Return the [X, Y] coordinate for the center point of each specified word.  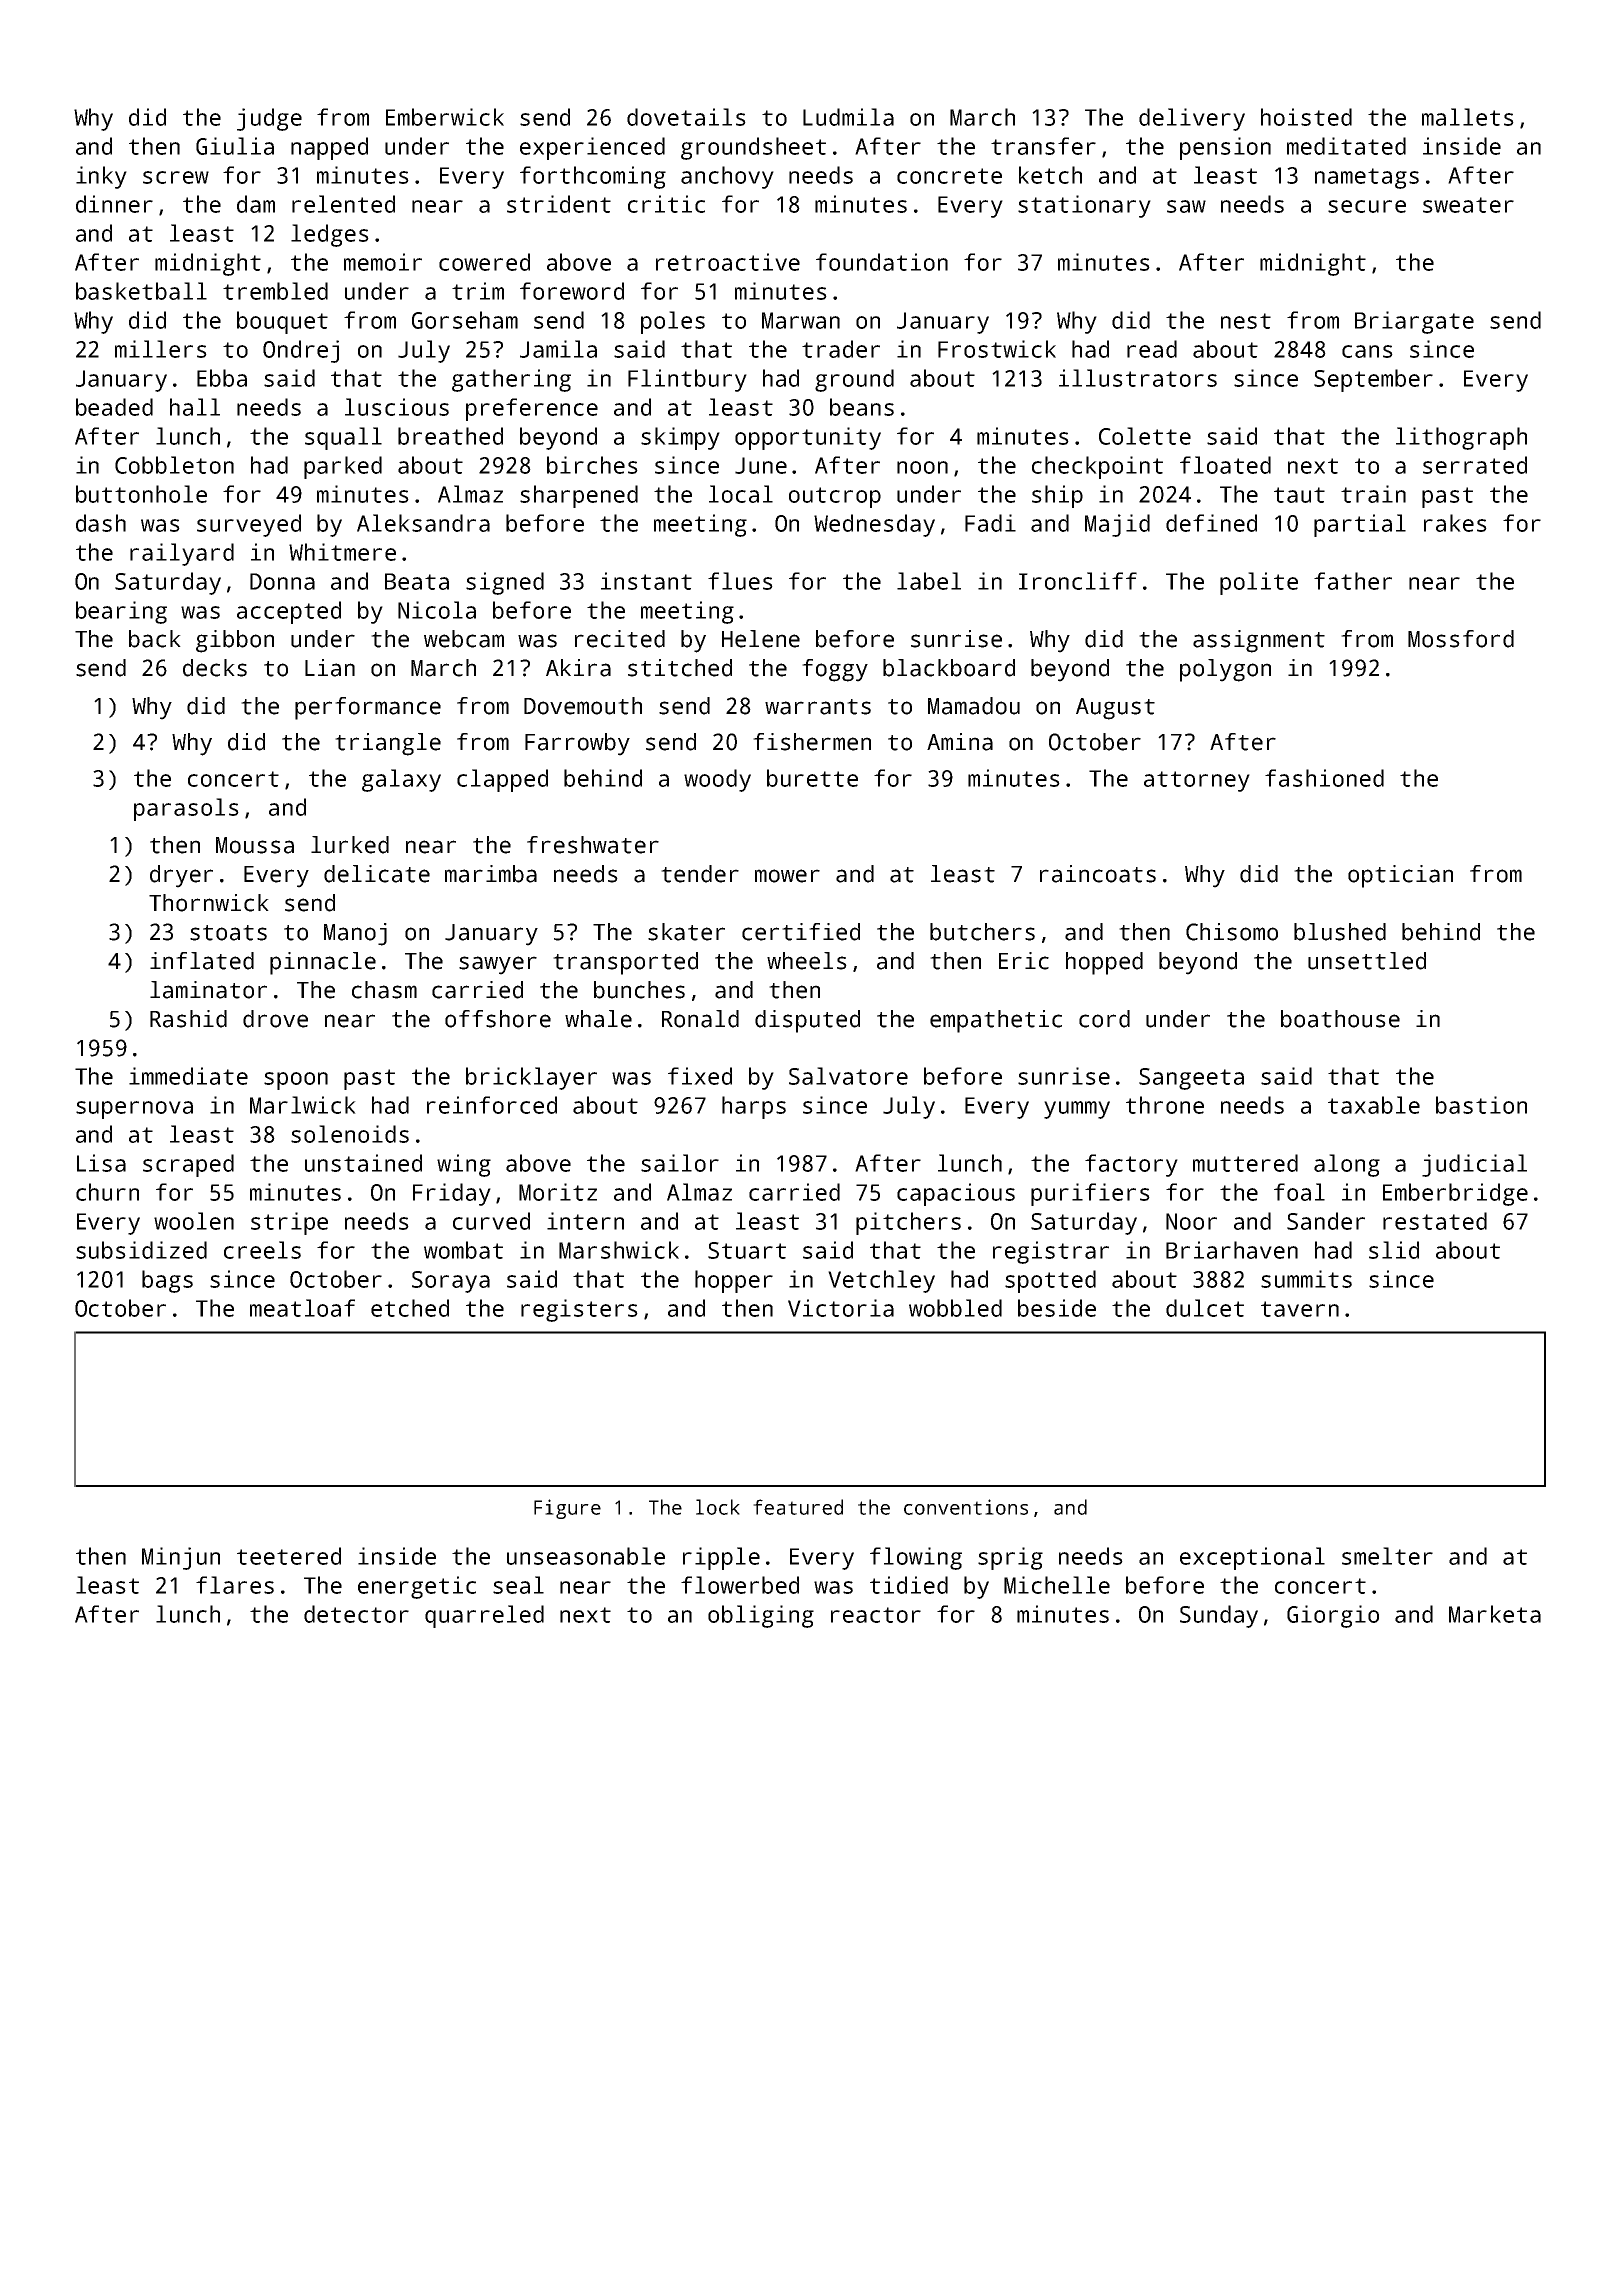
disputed [807, 1021]
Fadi [990, 523]
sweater [1468, 205]
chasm [384, 990]
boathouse [1340, 1019]
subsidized [141, 1250]
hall [195, 407]
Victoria [841, 1308]
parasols [186, 809]
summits [1306, 1279]
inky [101, 177]
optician [1400, 876]
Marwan [801, 320]
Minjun [181, 1558]
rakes [1455, 523]
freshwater [593, 845]
